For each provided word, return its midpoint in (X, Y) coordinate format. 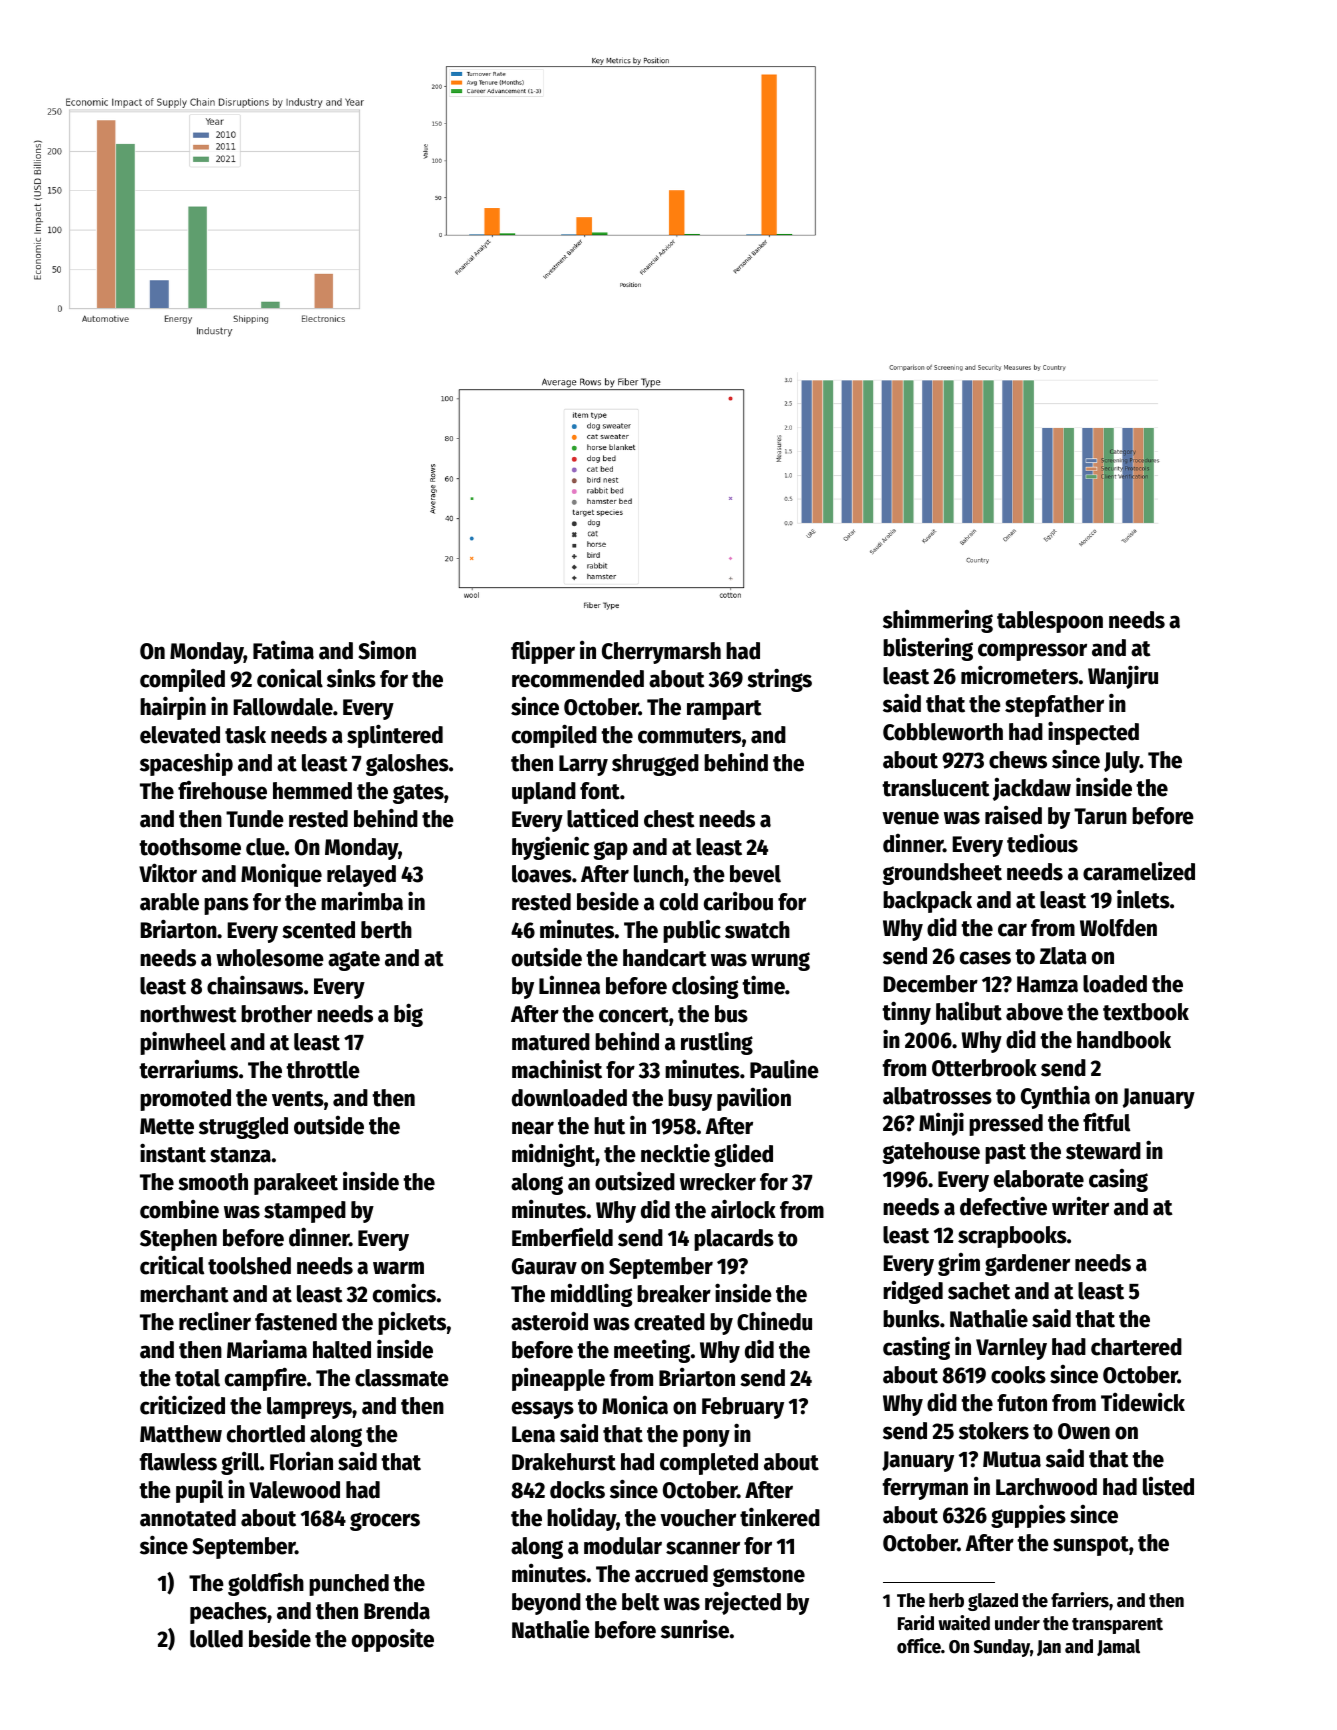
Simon (387, 650)
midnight (553, 1155)
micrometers (1019, 675)
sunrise (695, 1629)
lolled (216, 1639)
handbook (1124, 1040)
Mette (167, 1126)
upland (544, 793)
